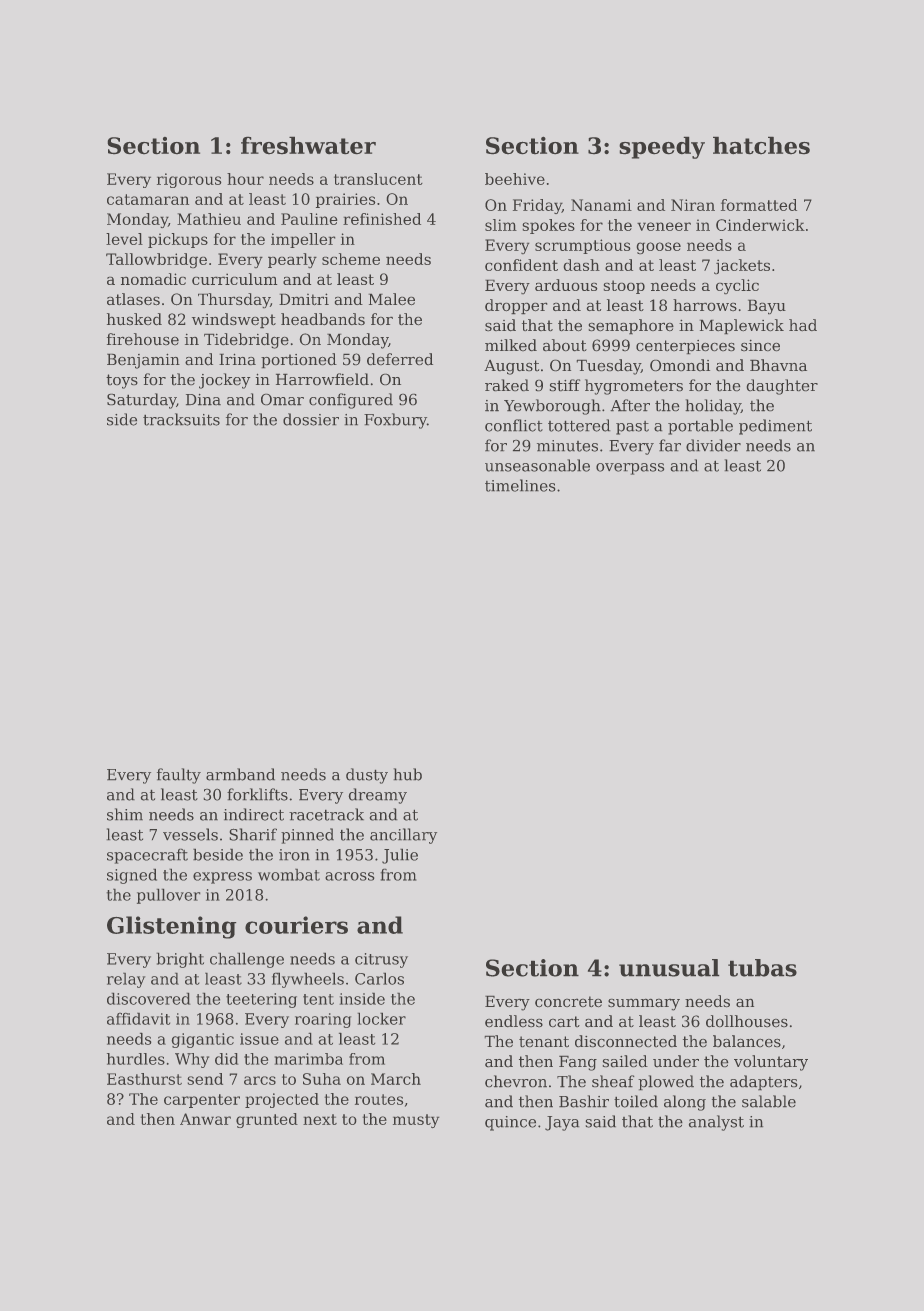 The height and width of the screenshot is (1311, 924). I want to click on overpass, so click(630, 469).
